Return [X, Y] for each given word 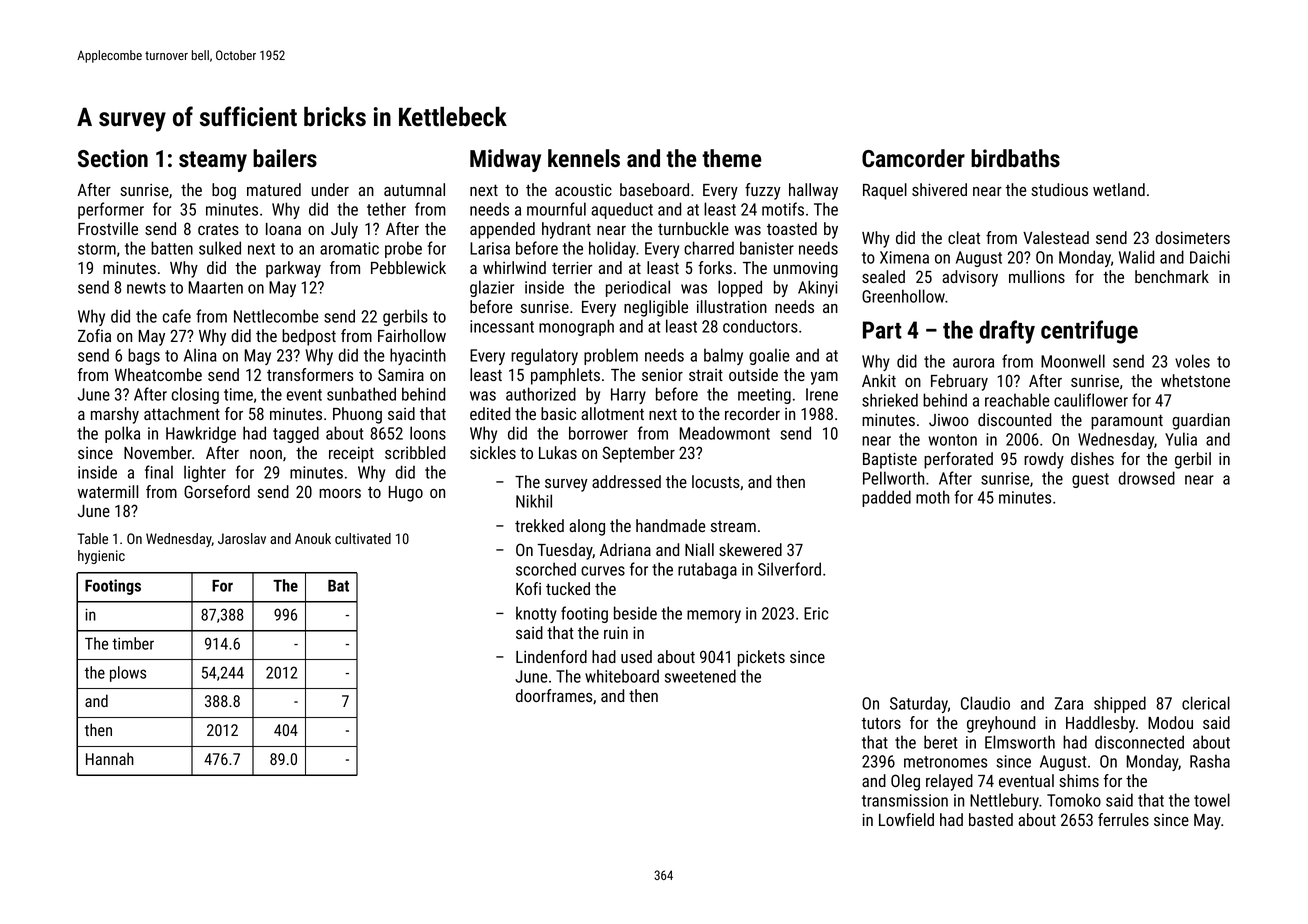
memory [714, 616]
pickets [761, 658]
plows [128, 674]
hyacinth [418, 356]
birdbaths [1015, 158]
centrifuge [1089, 332]
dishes [1092, 458]
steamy [213, 161]
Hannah [110, 758]
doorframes [554, 695]
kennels [584, 158]
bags [144, 356]
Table [93, 538]
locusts [716, 481]
